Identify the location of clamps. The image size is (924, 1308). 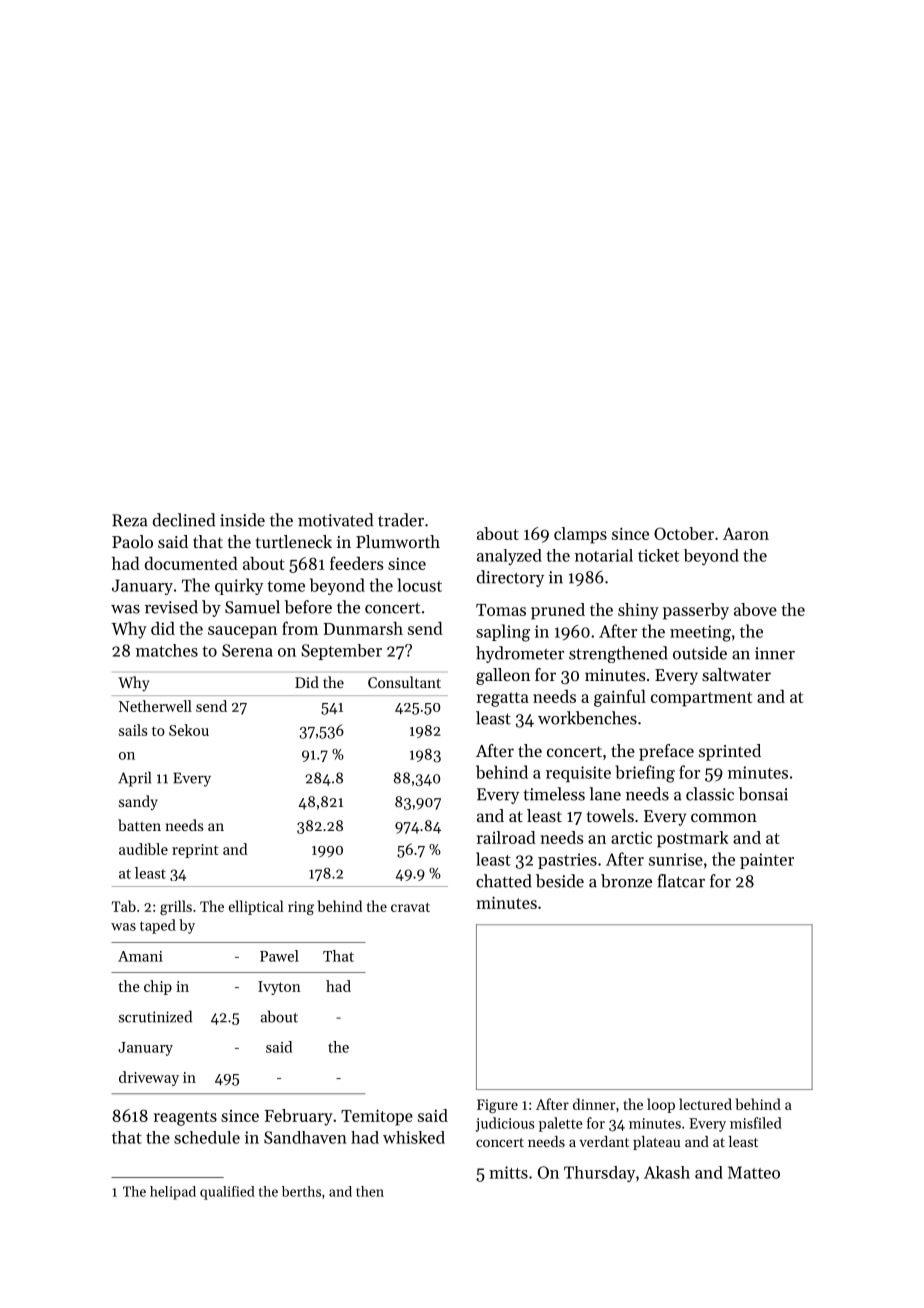
(580, 535).
